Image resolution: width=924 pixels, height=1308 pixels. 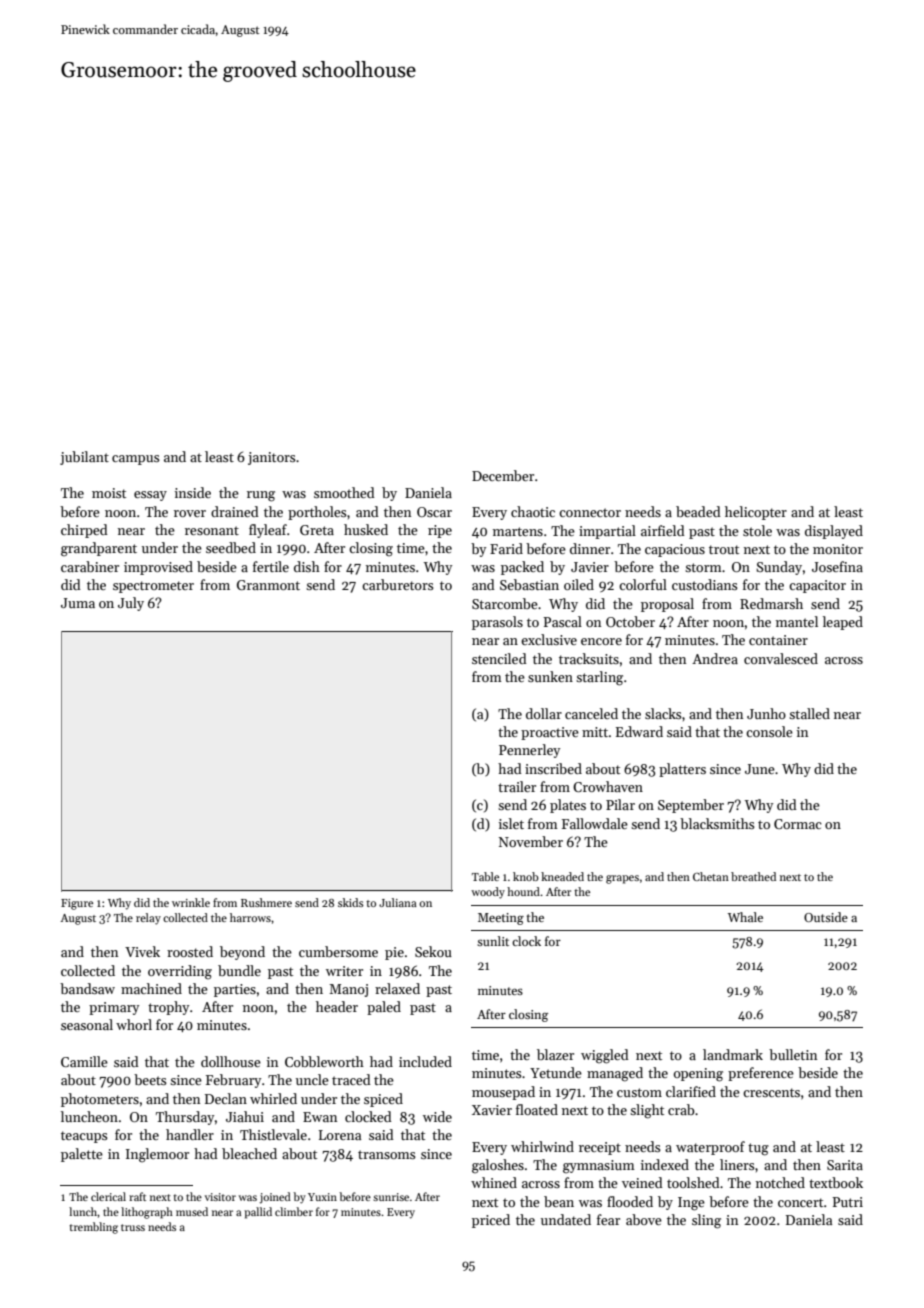 I want to click on woody, so click(x=488, y=893).
